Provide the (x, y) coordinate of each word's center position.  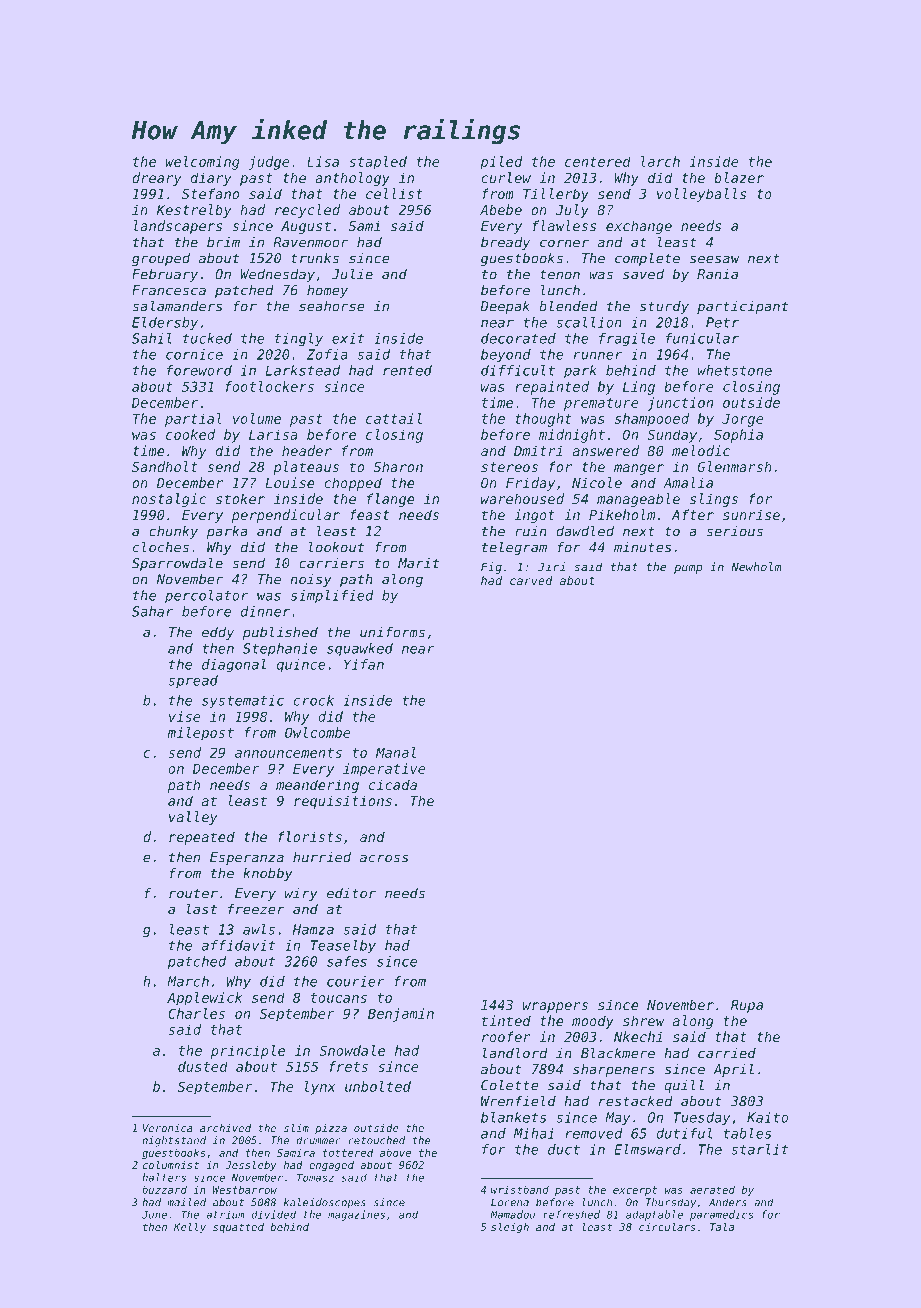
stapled (378, 163)
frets (348, 1066)
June (154, 1214)
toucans (339, 998)
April (733, 1070)
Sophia (738, 436)
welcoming (202, 163)
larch (660, 161)
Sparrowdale (177, 564)
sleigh (510, 1228)
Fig (491, 568)
